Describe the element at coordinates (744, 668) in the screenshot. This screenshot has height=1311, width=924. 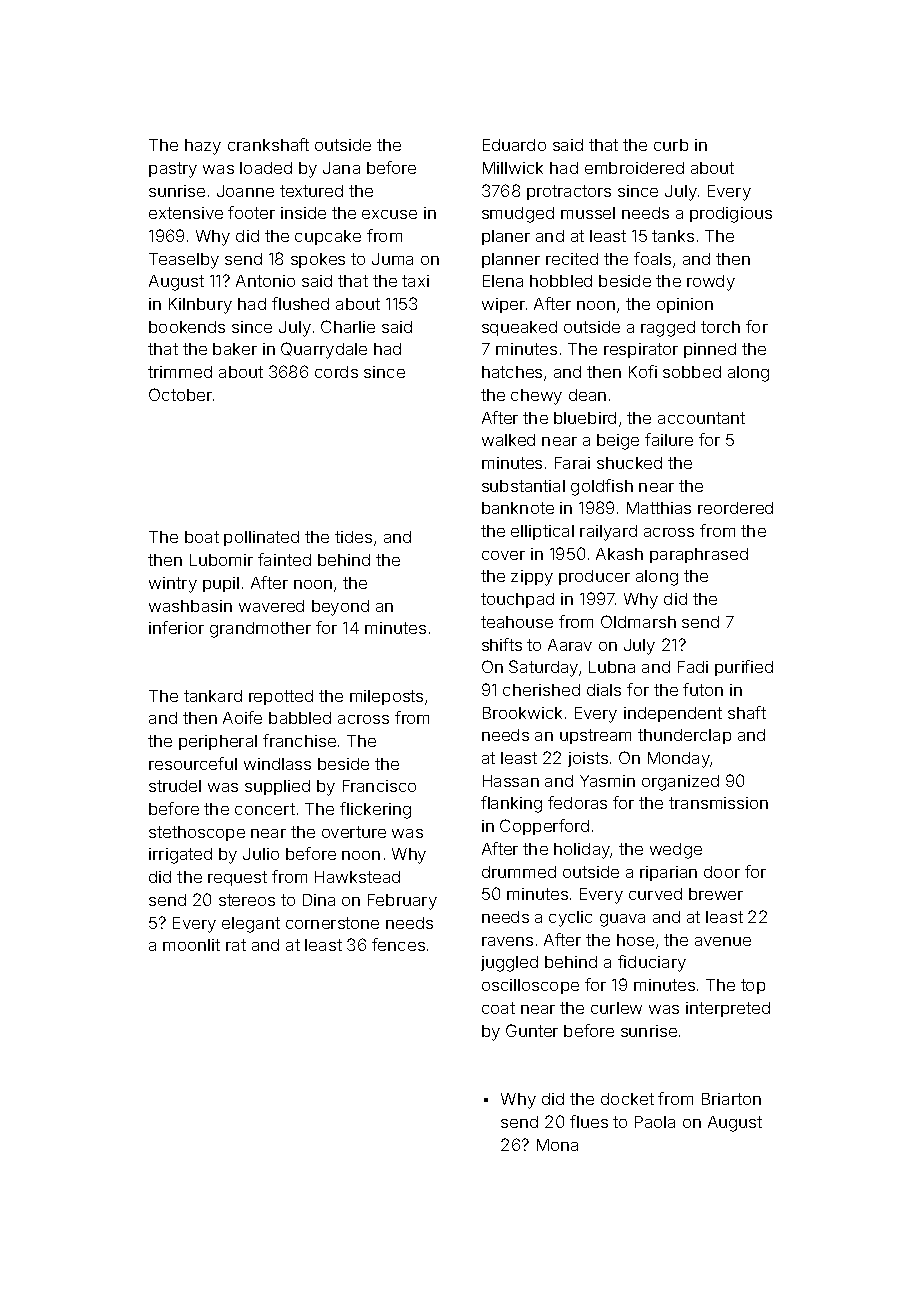
I see `purified` at that location.
